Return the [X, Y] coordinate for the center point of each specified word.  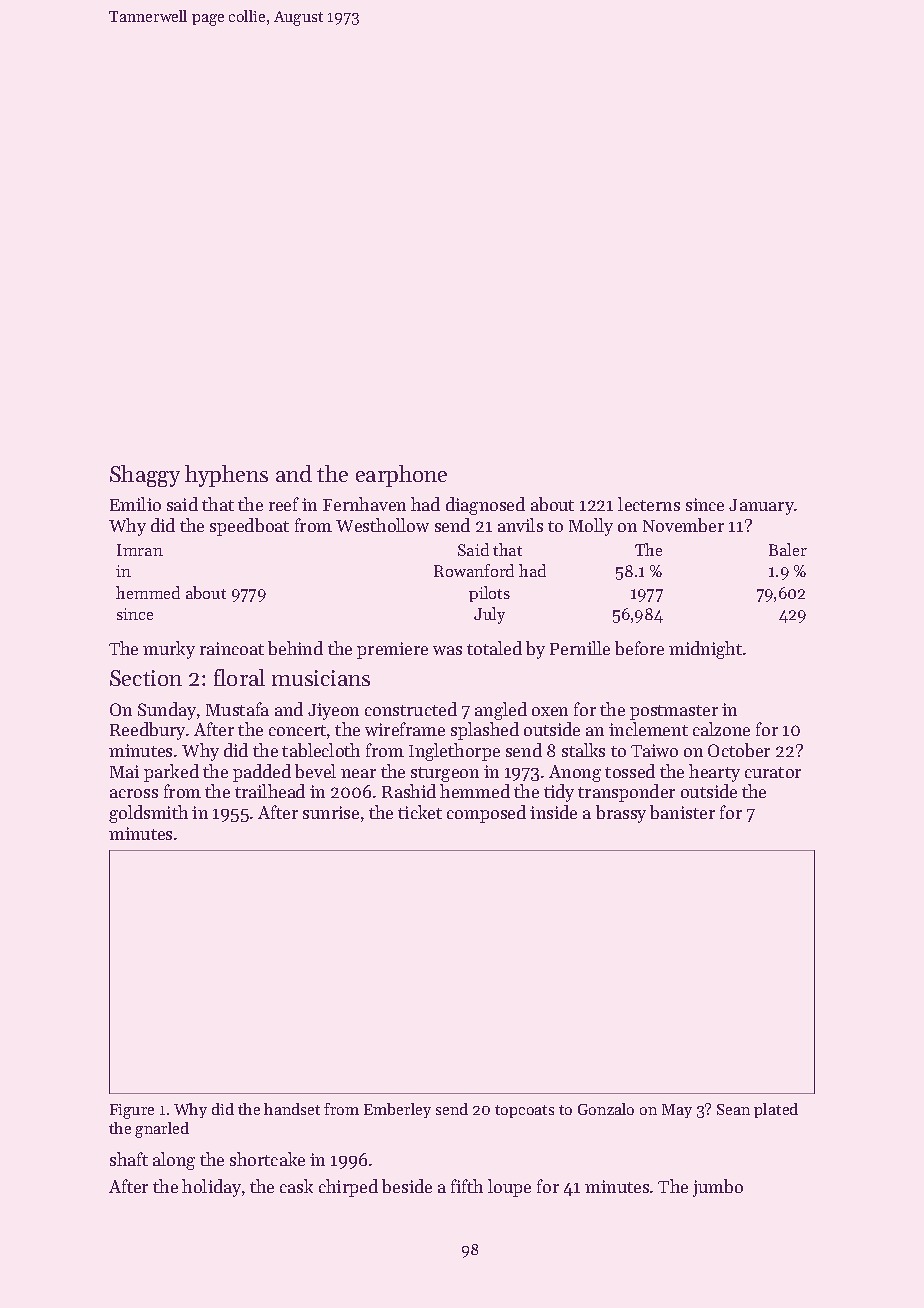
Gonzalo [606, 1109]
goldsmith [148, 814]
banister [682, 812]
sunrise [331, 812]
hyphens [226, 476]
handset [292, 1109]
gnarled [162, 1130]
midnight [705, 650]
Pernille [580, 648]
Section [146, 678]
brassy [621, 814]
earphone [401, 476]
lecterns [649, 504]
